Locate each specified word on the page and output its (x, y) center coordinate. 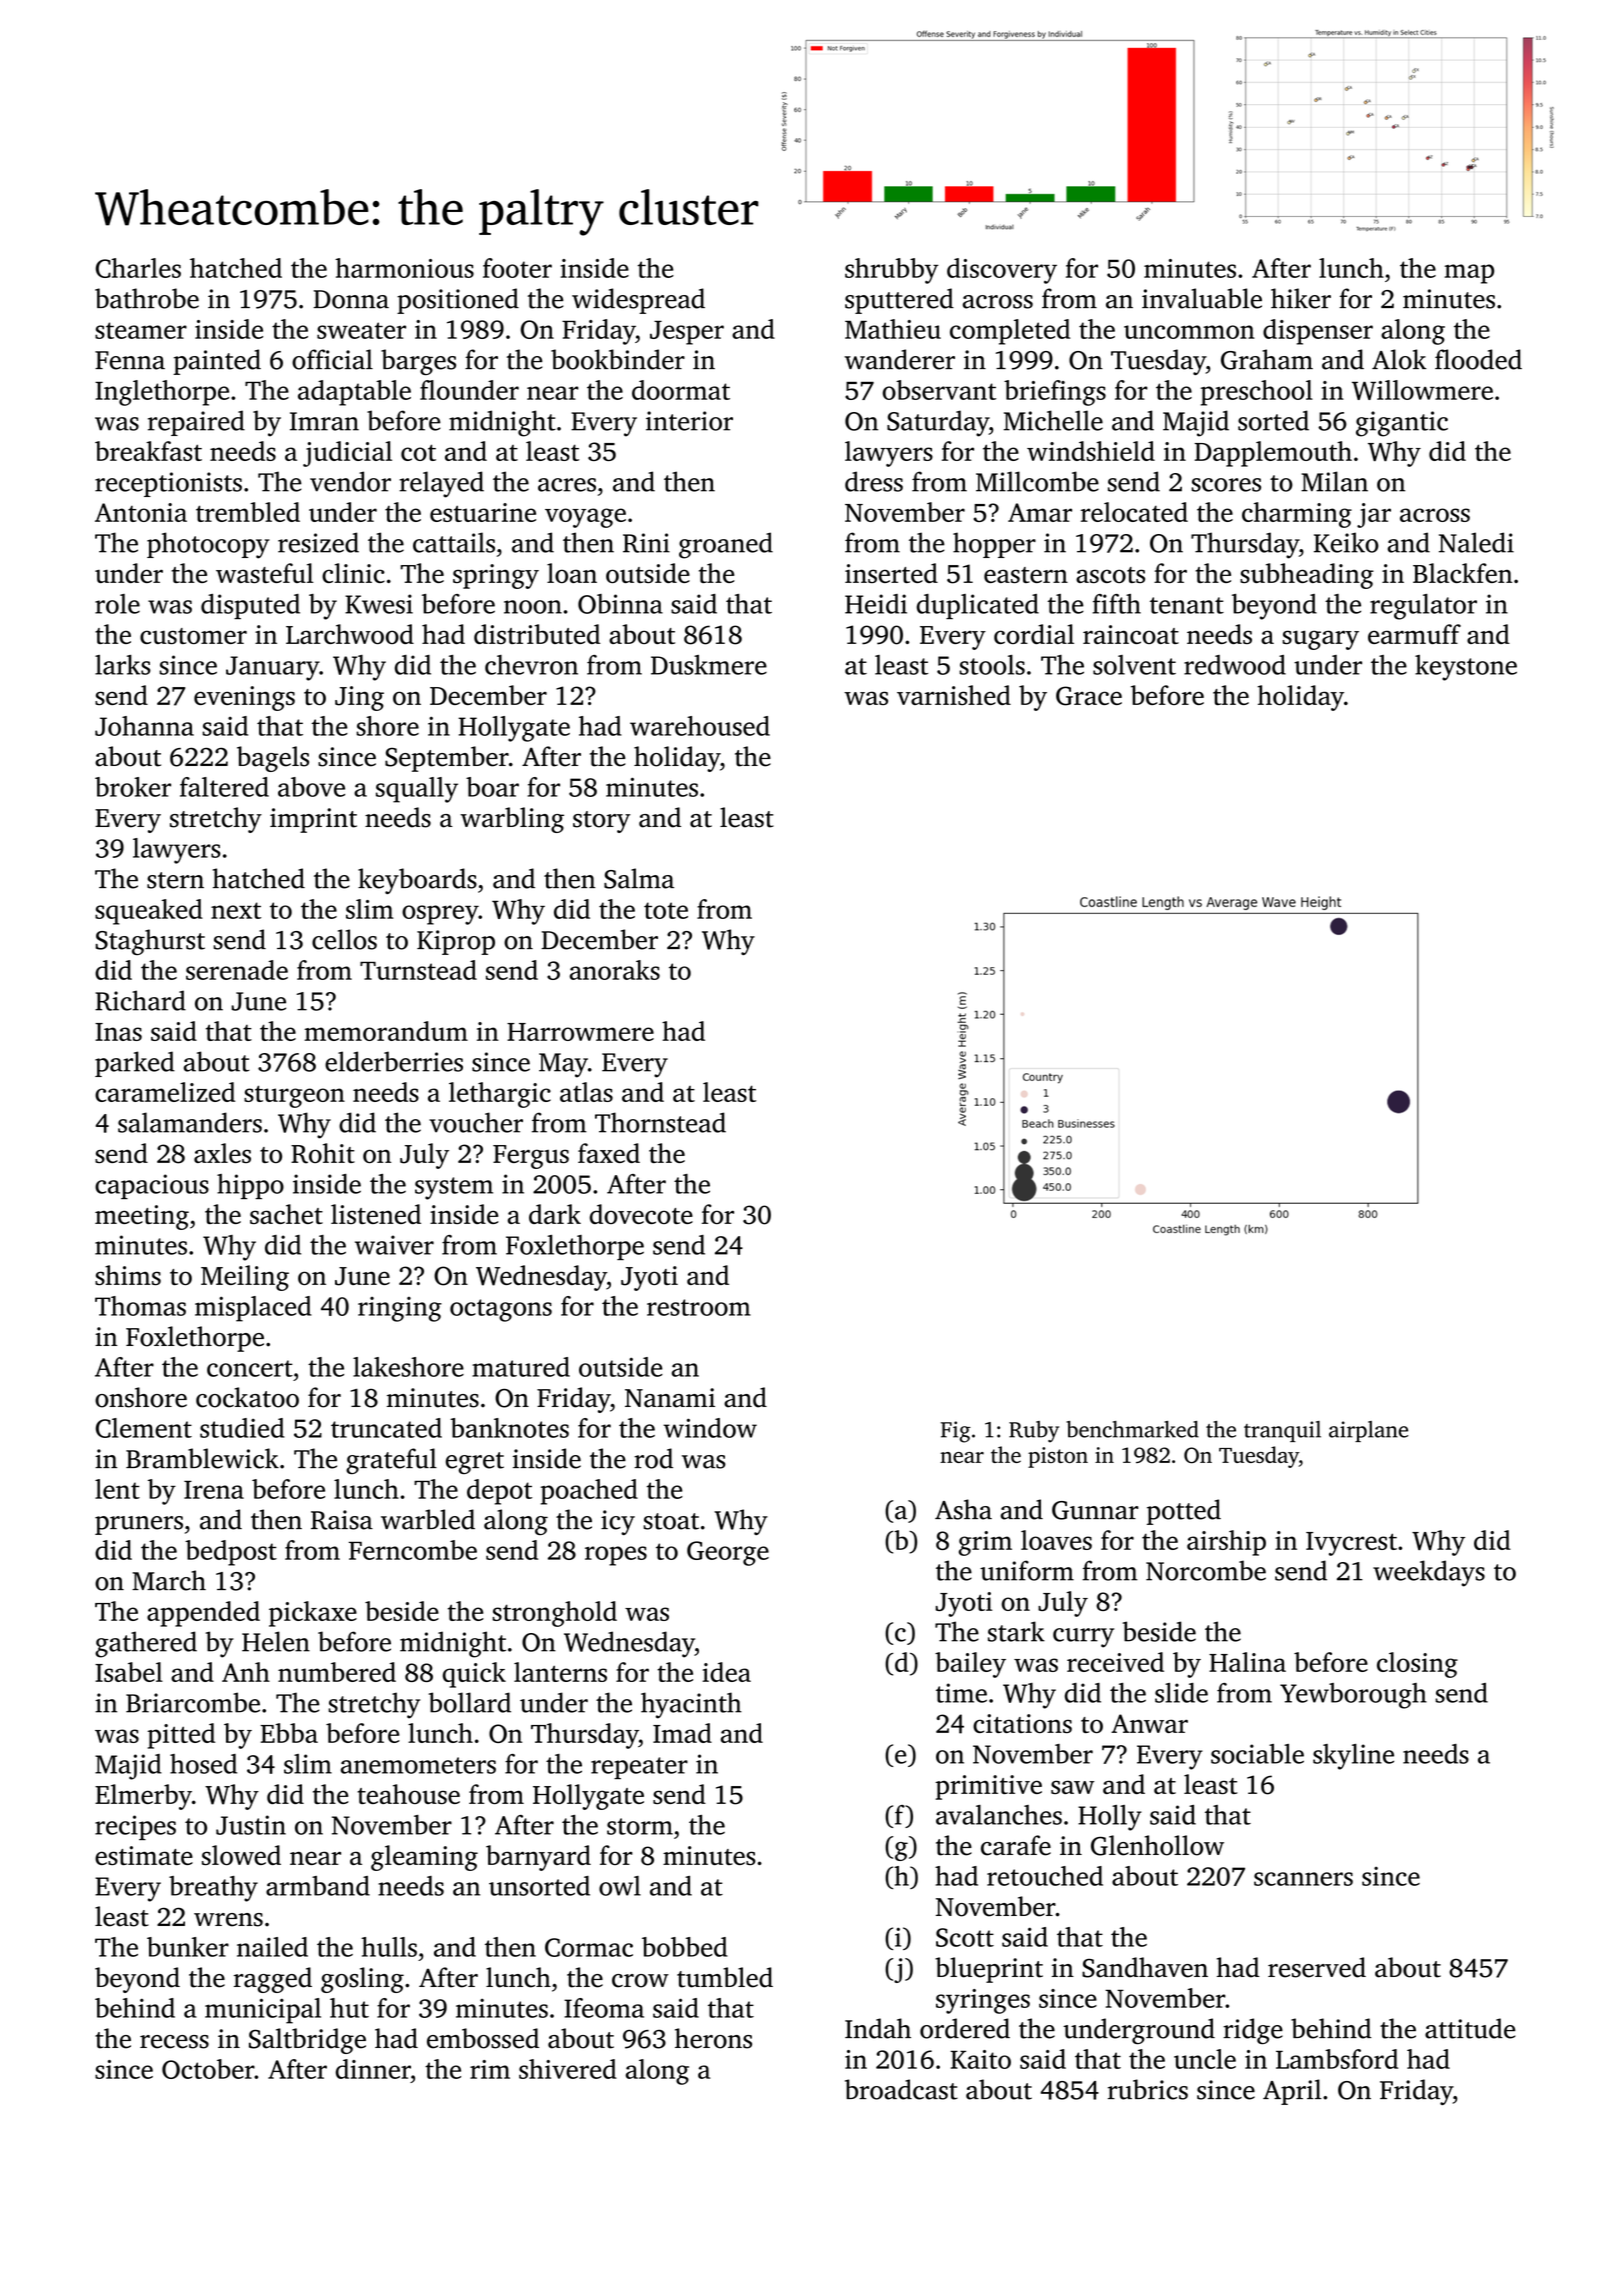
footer (517, 268)
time (961, 1693)
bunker (188, 1947)
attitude (1470, 2028)
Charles (138, 268)
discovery (1002, 271)
